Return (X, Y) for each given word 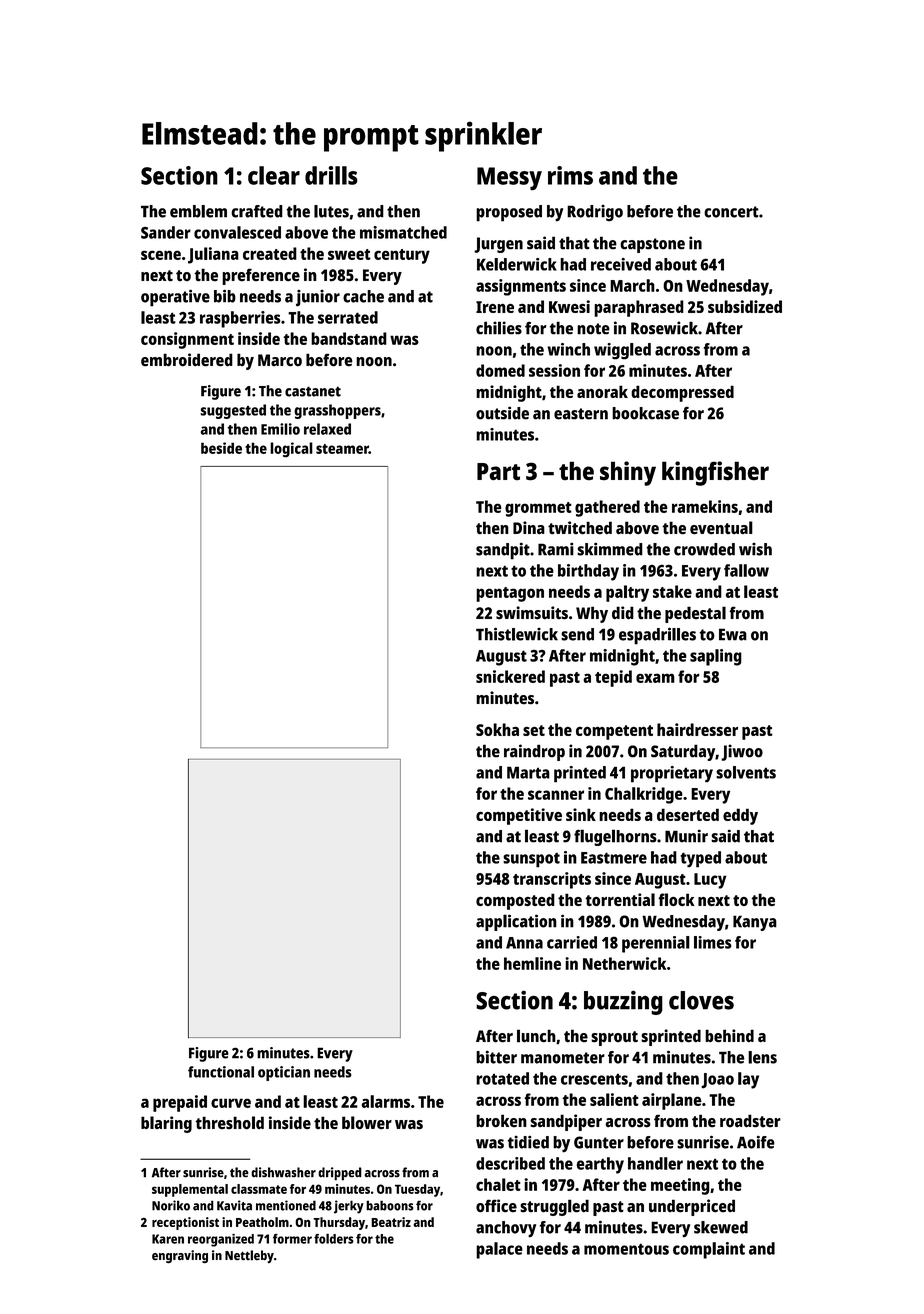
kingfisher (715, 473)
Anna (524, 943)
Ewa (733, 634)
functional (221, 1072)
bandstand (349, 338)
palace (499, 1250)
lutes (331, 211)
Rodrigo (595, 213)
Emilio (280, 429)
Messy (509, 179)
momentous (626, 1249)
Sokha (497, 729)
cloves (701, 1000)
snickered (510, 676)
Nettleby (249, 1256)
